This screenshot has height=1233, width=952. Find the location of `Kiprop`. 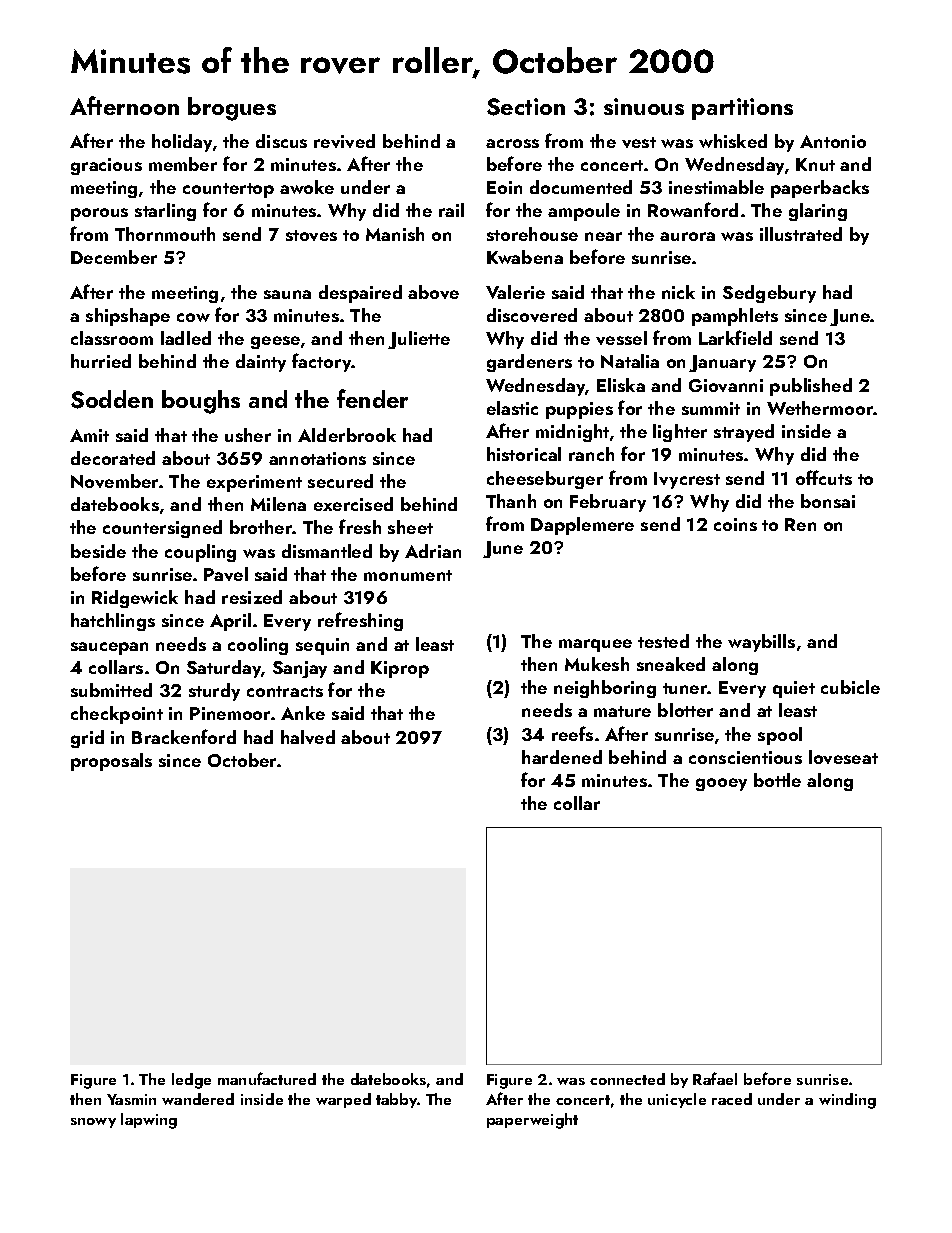

Kiprop is located at coordinates (400, 669).
